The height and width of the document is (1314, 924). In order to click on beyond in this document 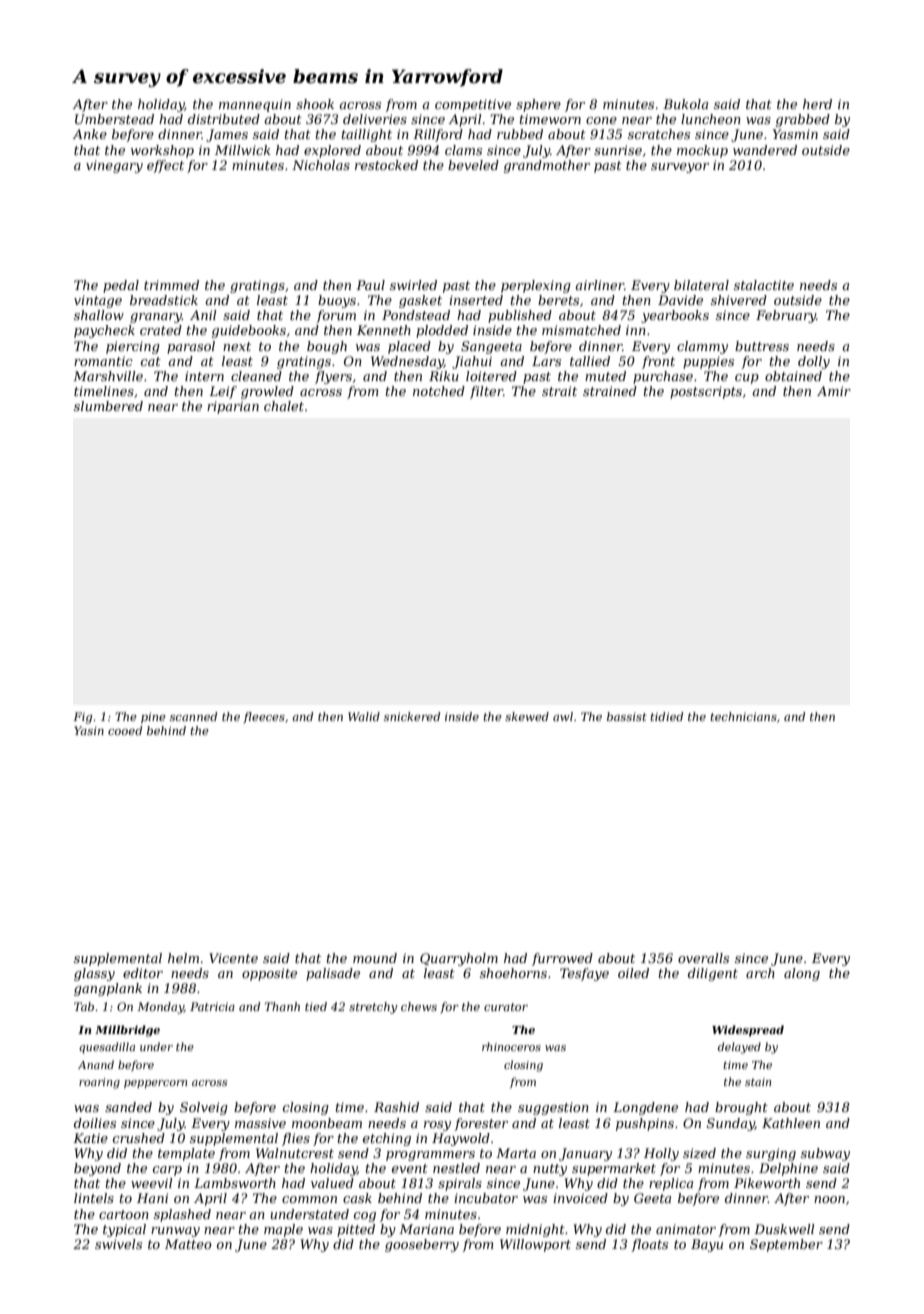, I will do `click(97, 1169)`.
